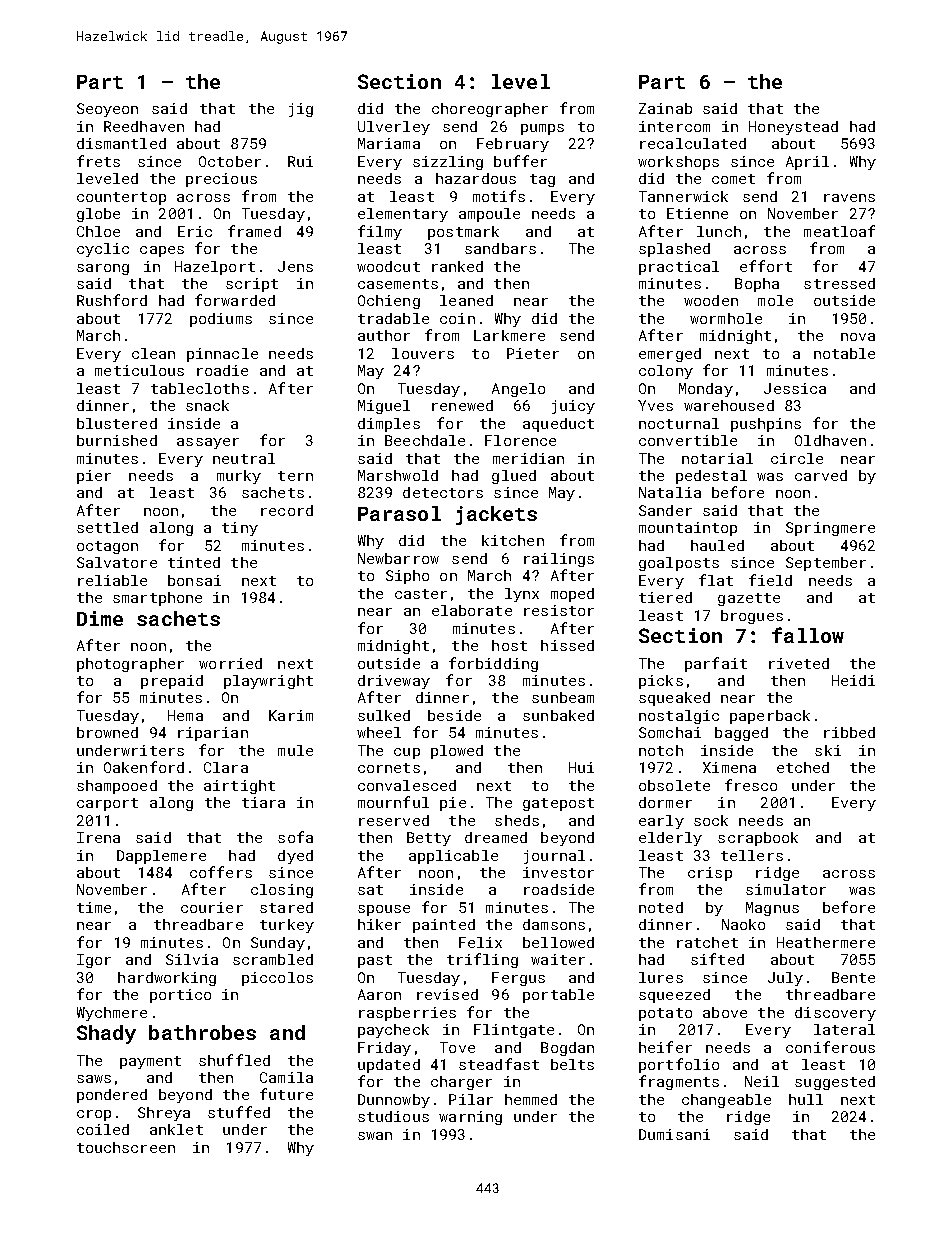 The width and height of the page is (952, 1233). I want to click on Ximena, so click(729, 767).
